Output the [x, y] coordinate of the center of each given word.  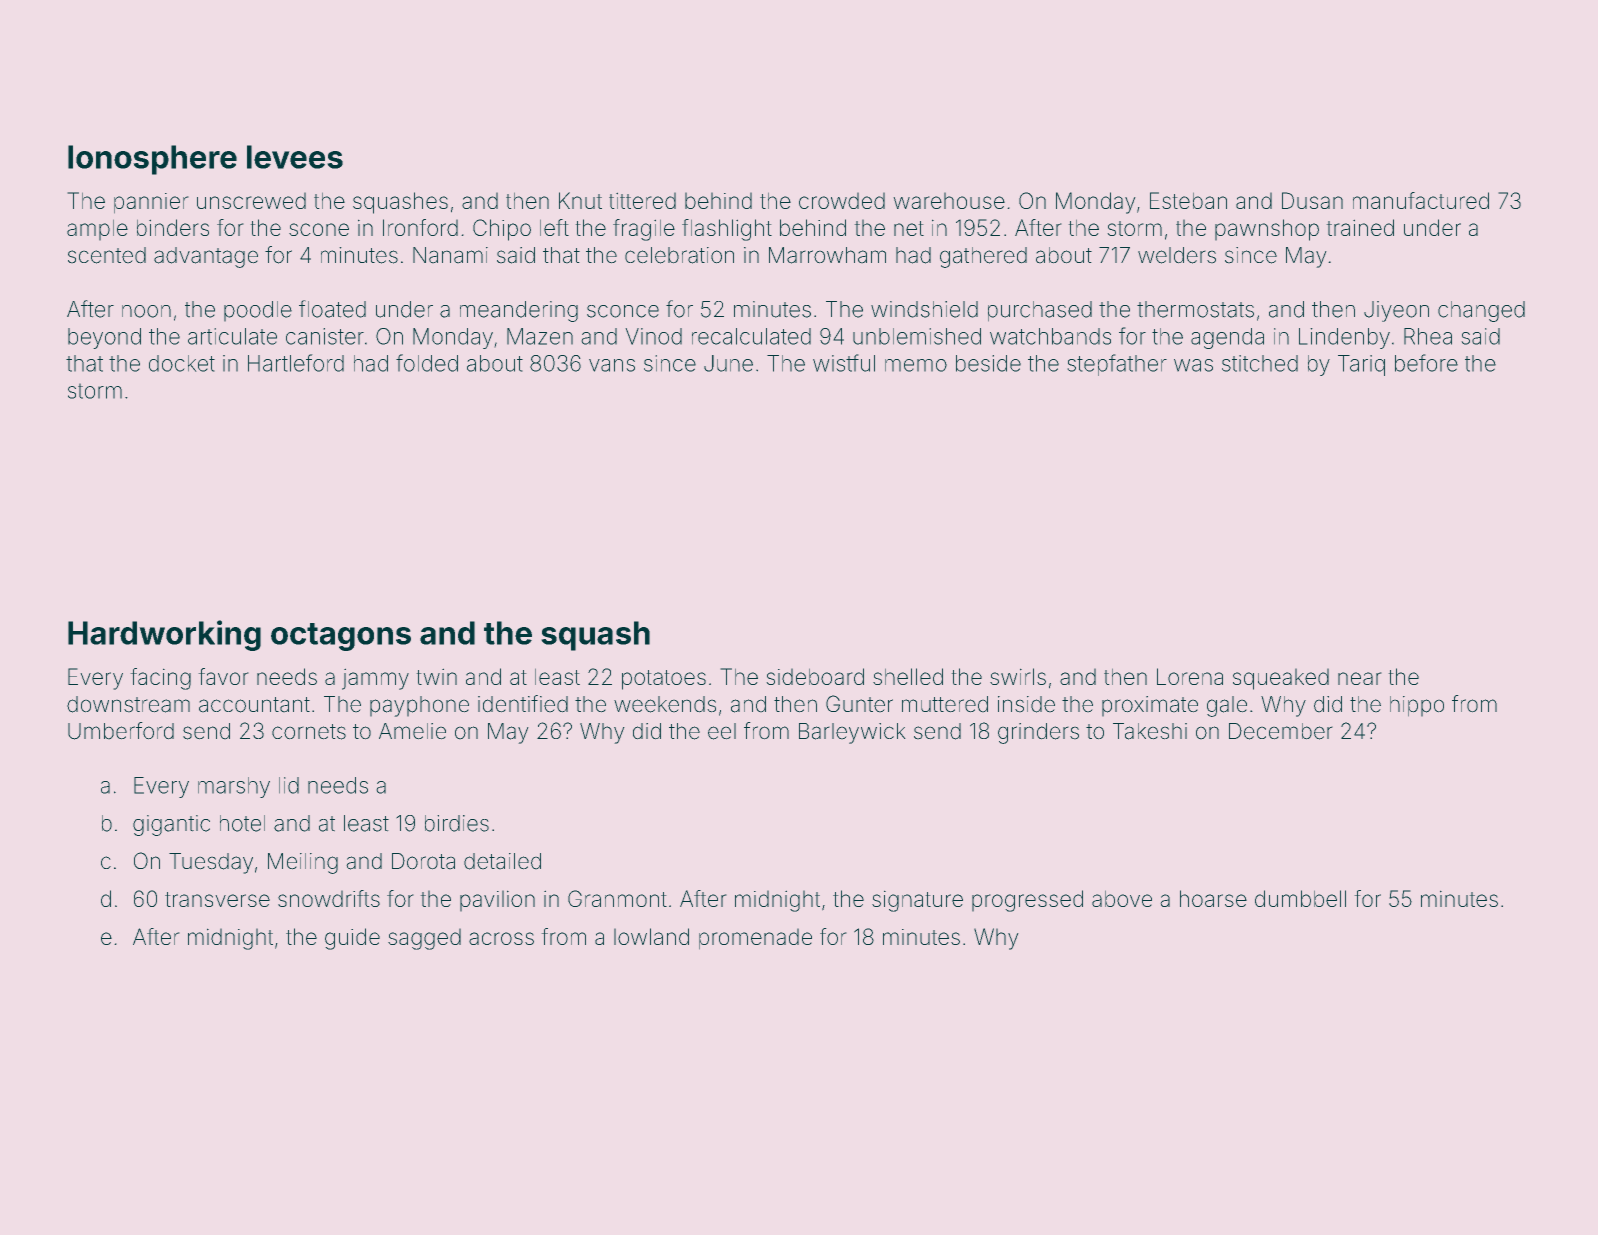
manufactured [1421, 200]
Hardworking [164, 635]
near [1359, 678]
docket [182, 363]
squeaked [1281, 679]
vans [612, 365]
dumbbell [1300, 898]
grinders [1038, 733]
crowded [842, 201]
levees [295, 157]
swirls [1018, 676]
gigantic [171, 825]
